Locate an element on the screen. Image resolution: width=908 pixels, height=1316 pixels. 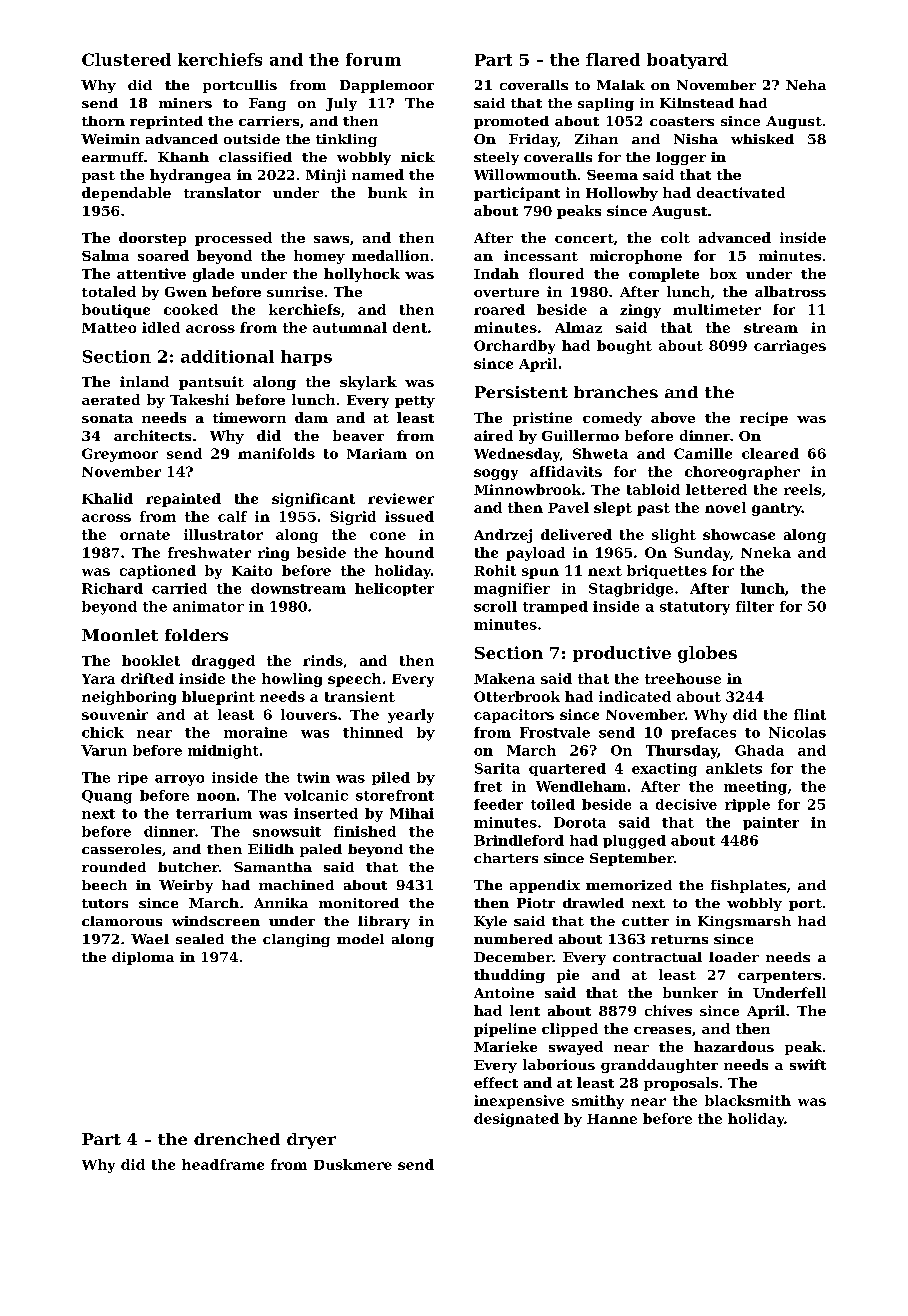
above is located at coordinates (673, 417).
